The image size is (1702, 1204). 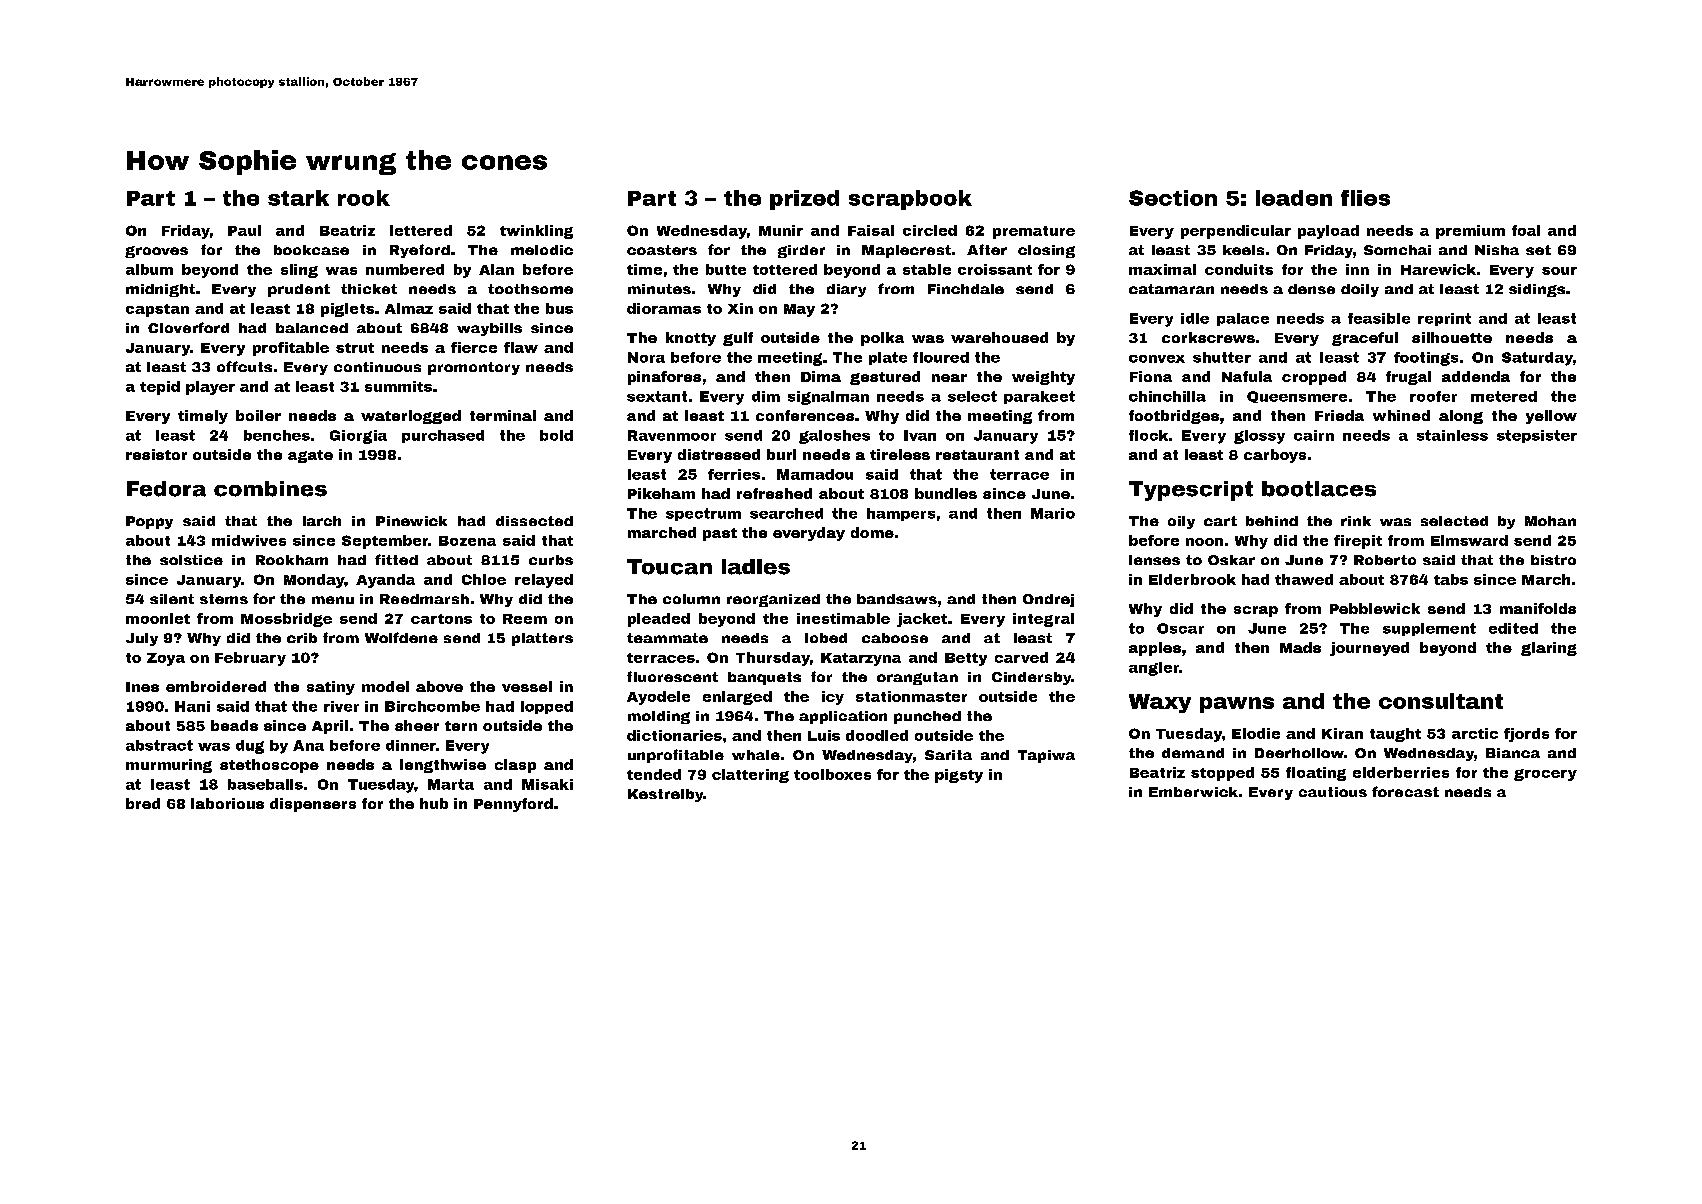 What do you see at coordinates (1433, 396) in the screenshot?
I see `roofer` at bounding box center [1433, 396].
